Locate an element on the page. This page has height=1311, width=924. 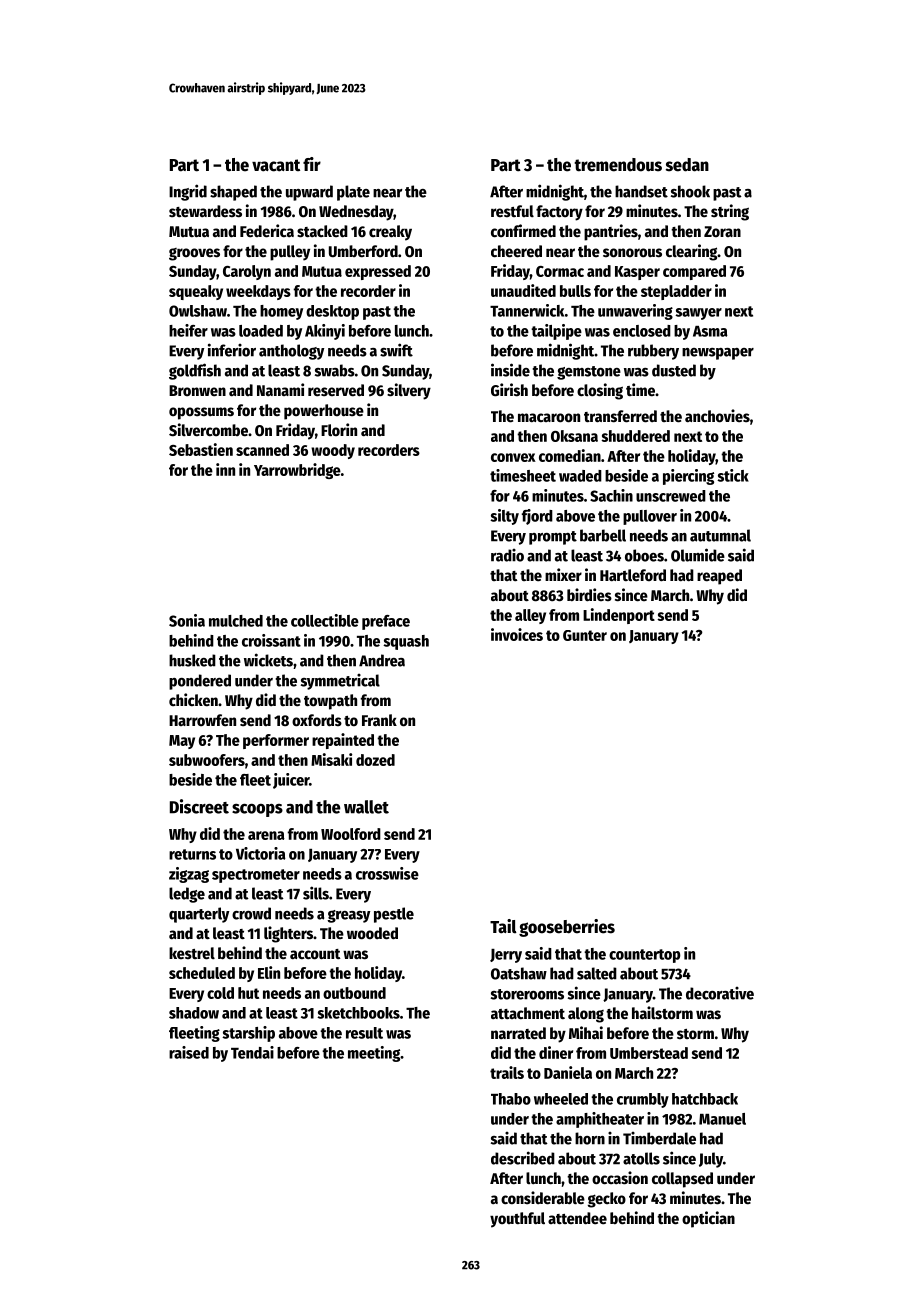
Thabo is located at coordinates (511, 1099).
